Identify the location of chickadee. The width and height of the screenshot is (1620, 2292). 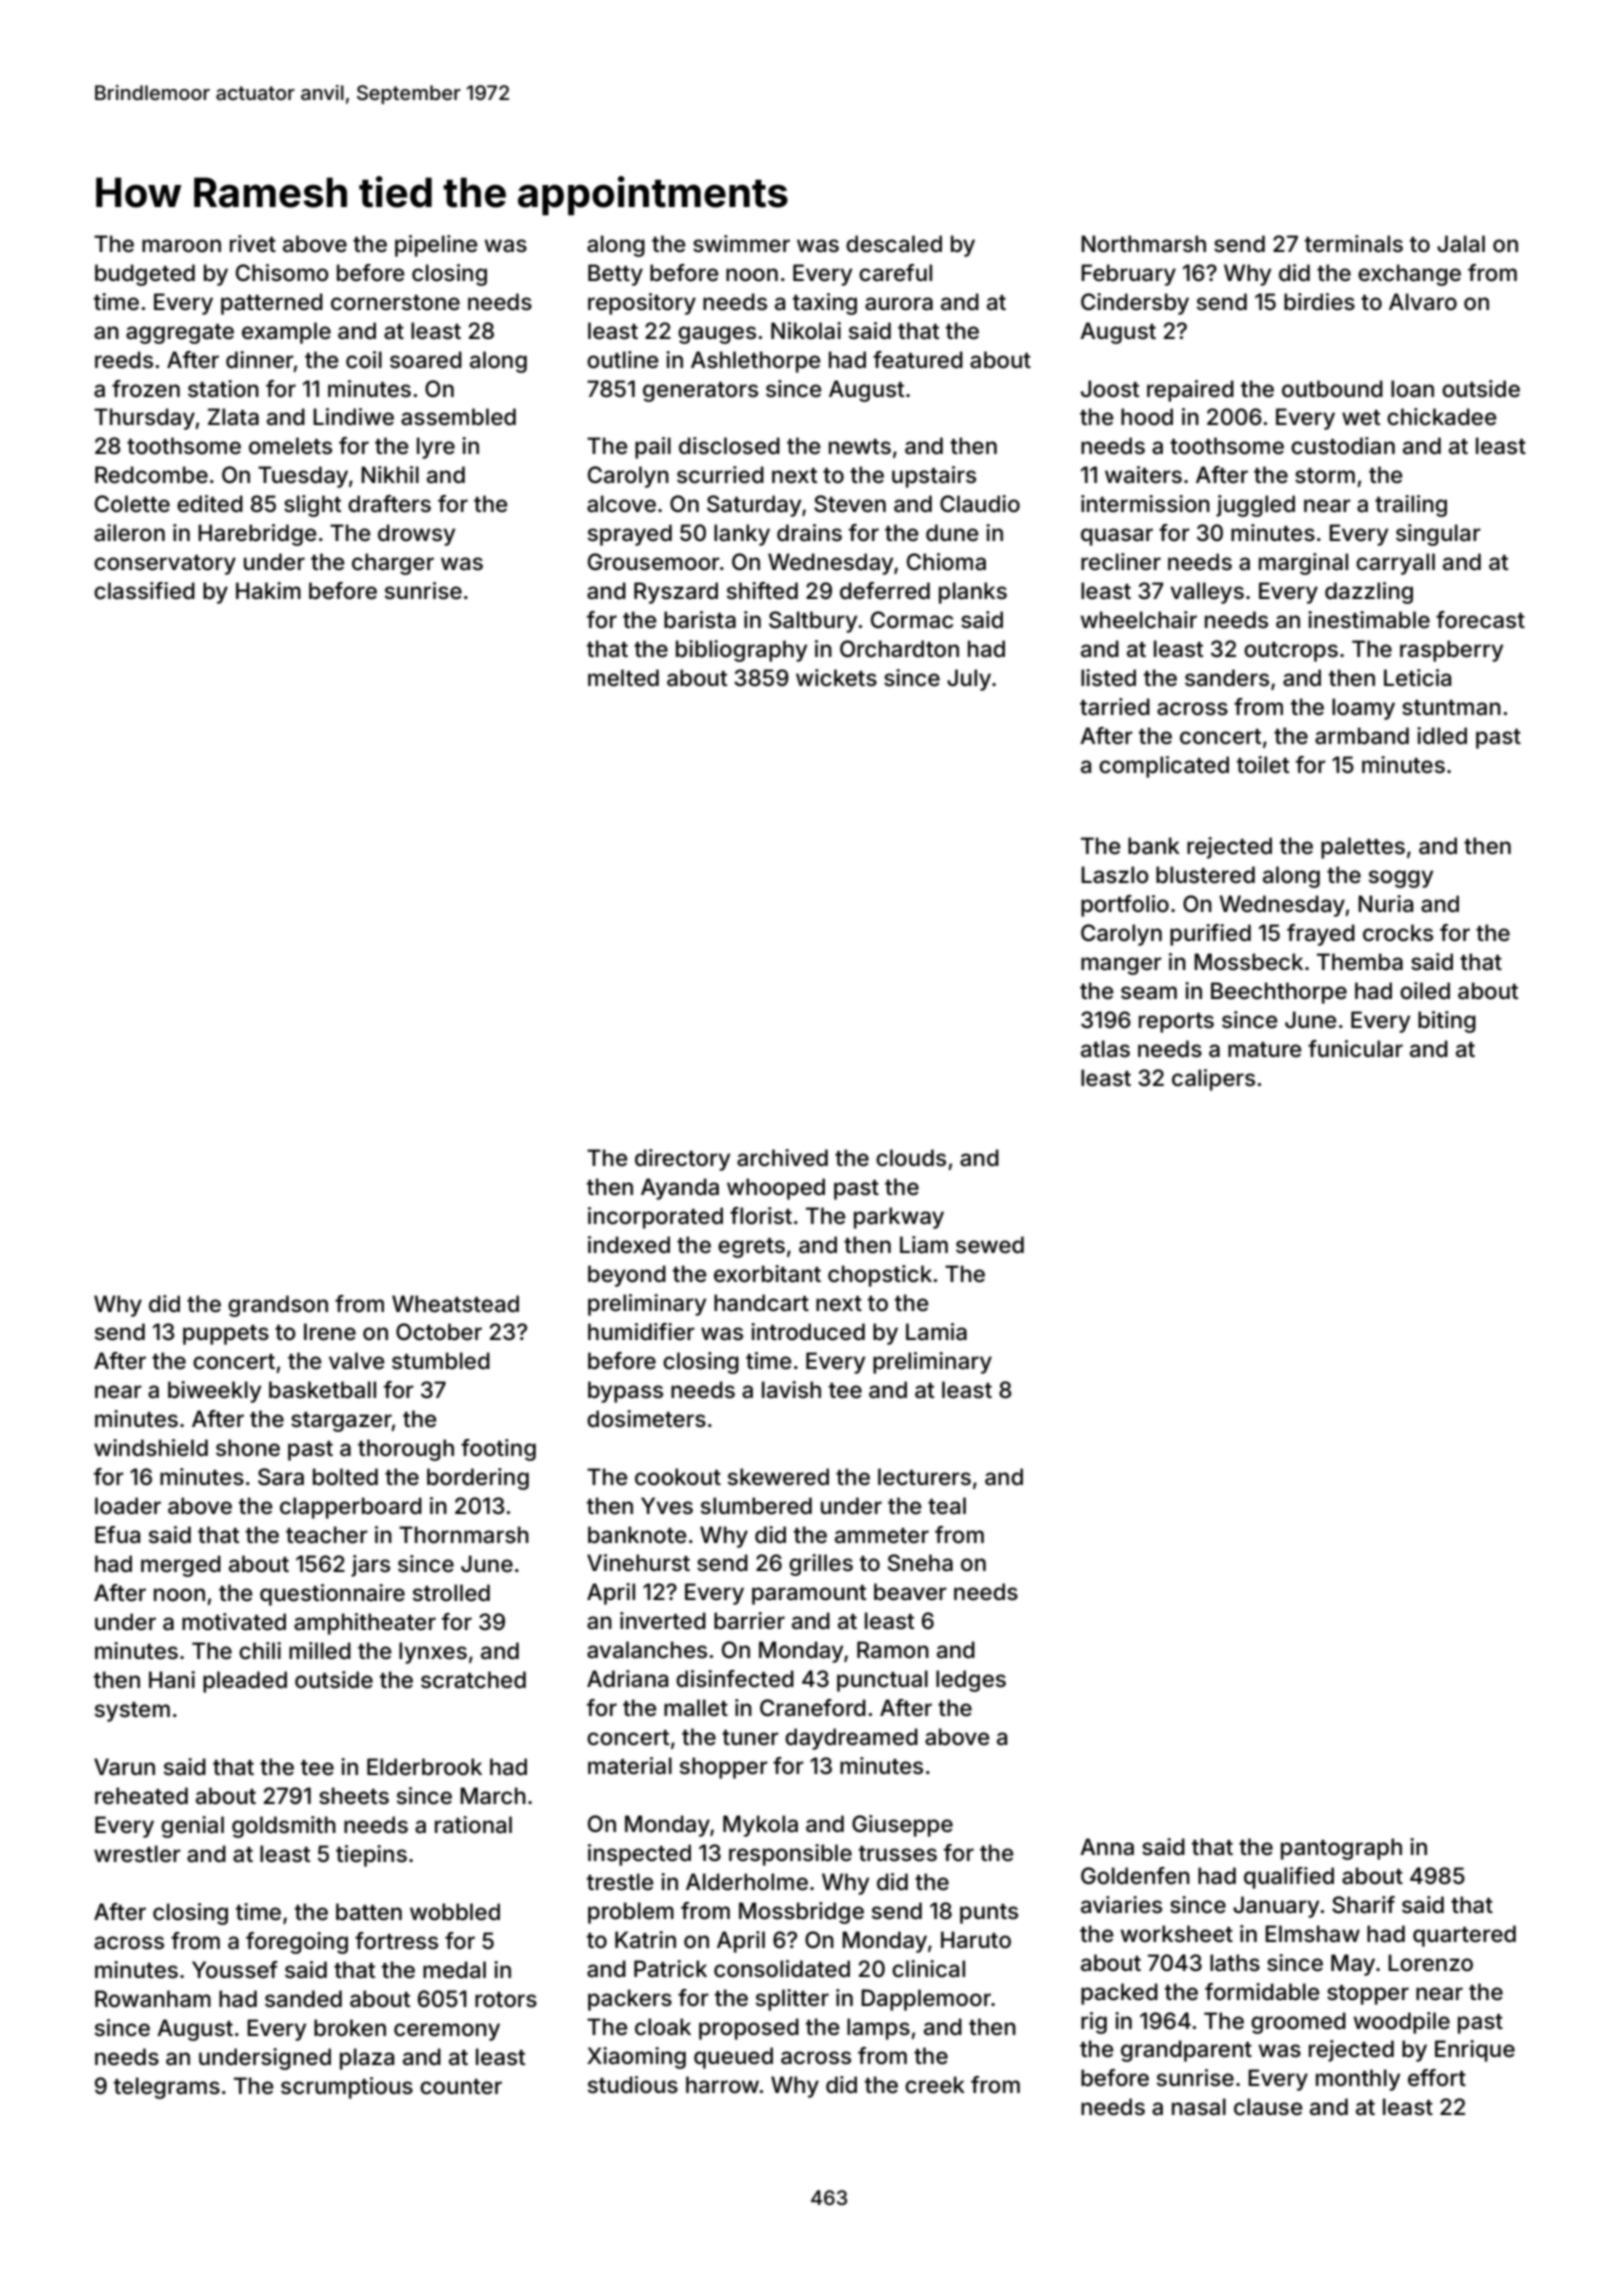
(1442, 417).
